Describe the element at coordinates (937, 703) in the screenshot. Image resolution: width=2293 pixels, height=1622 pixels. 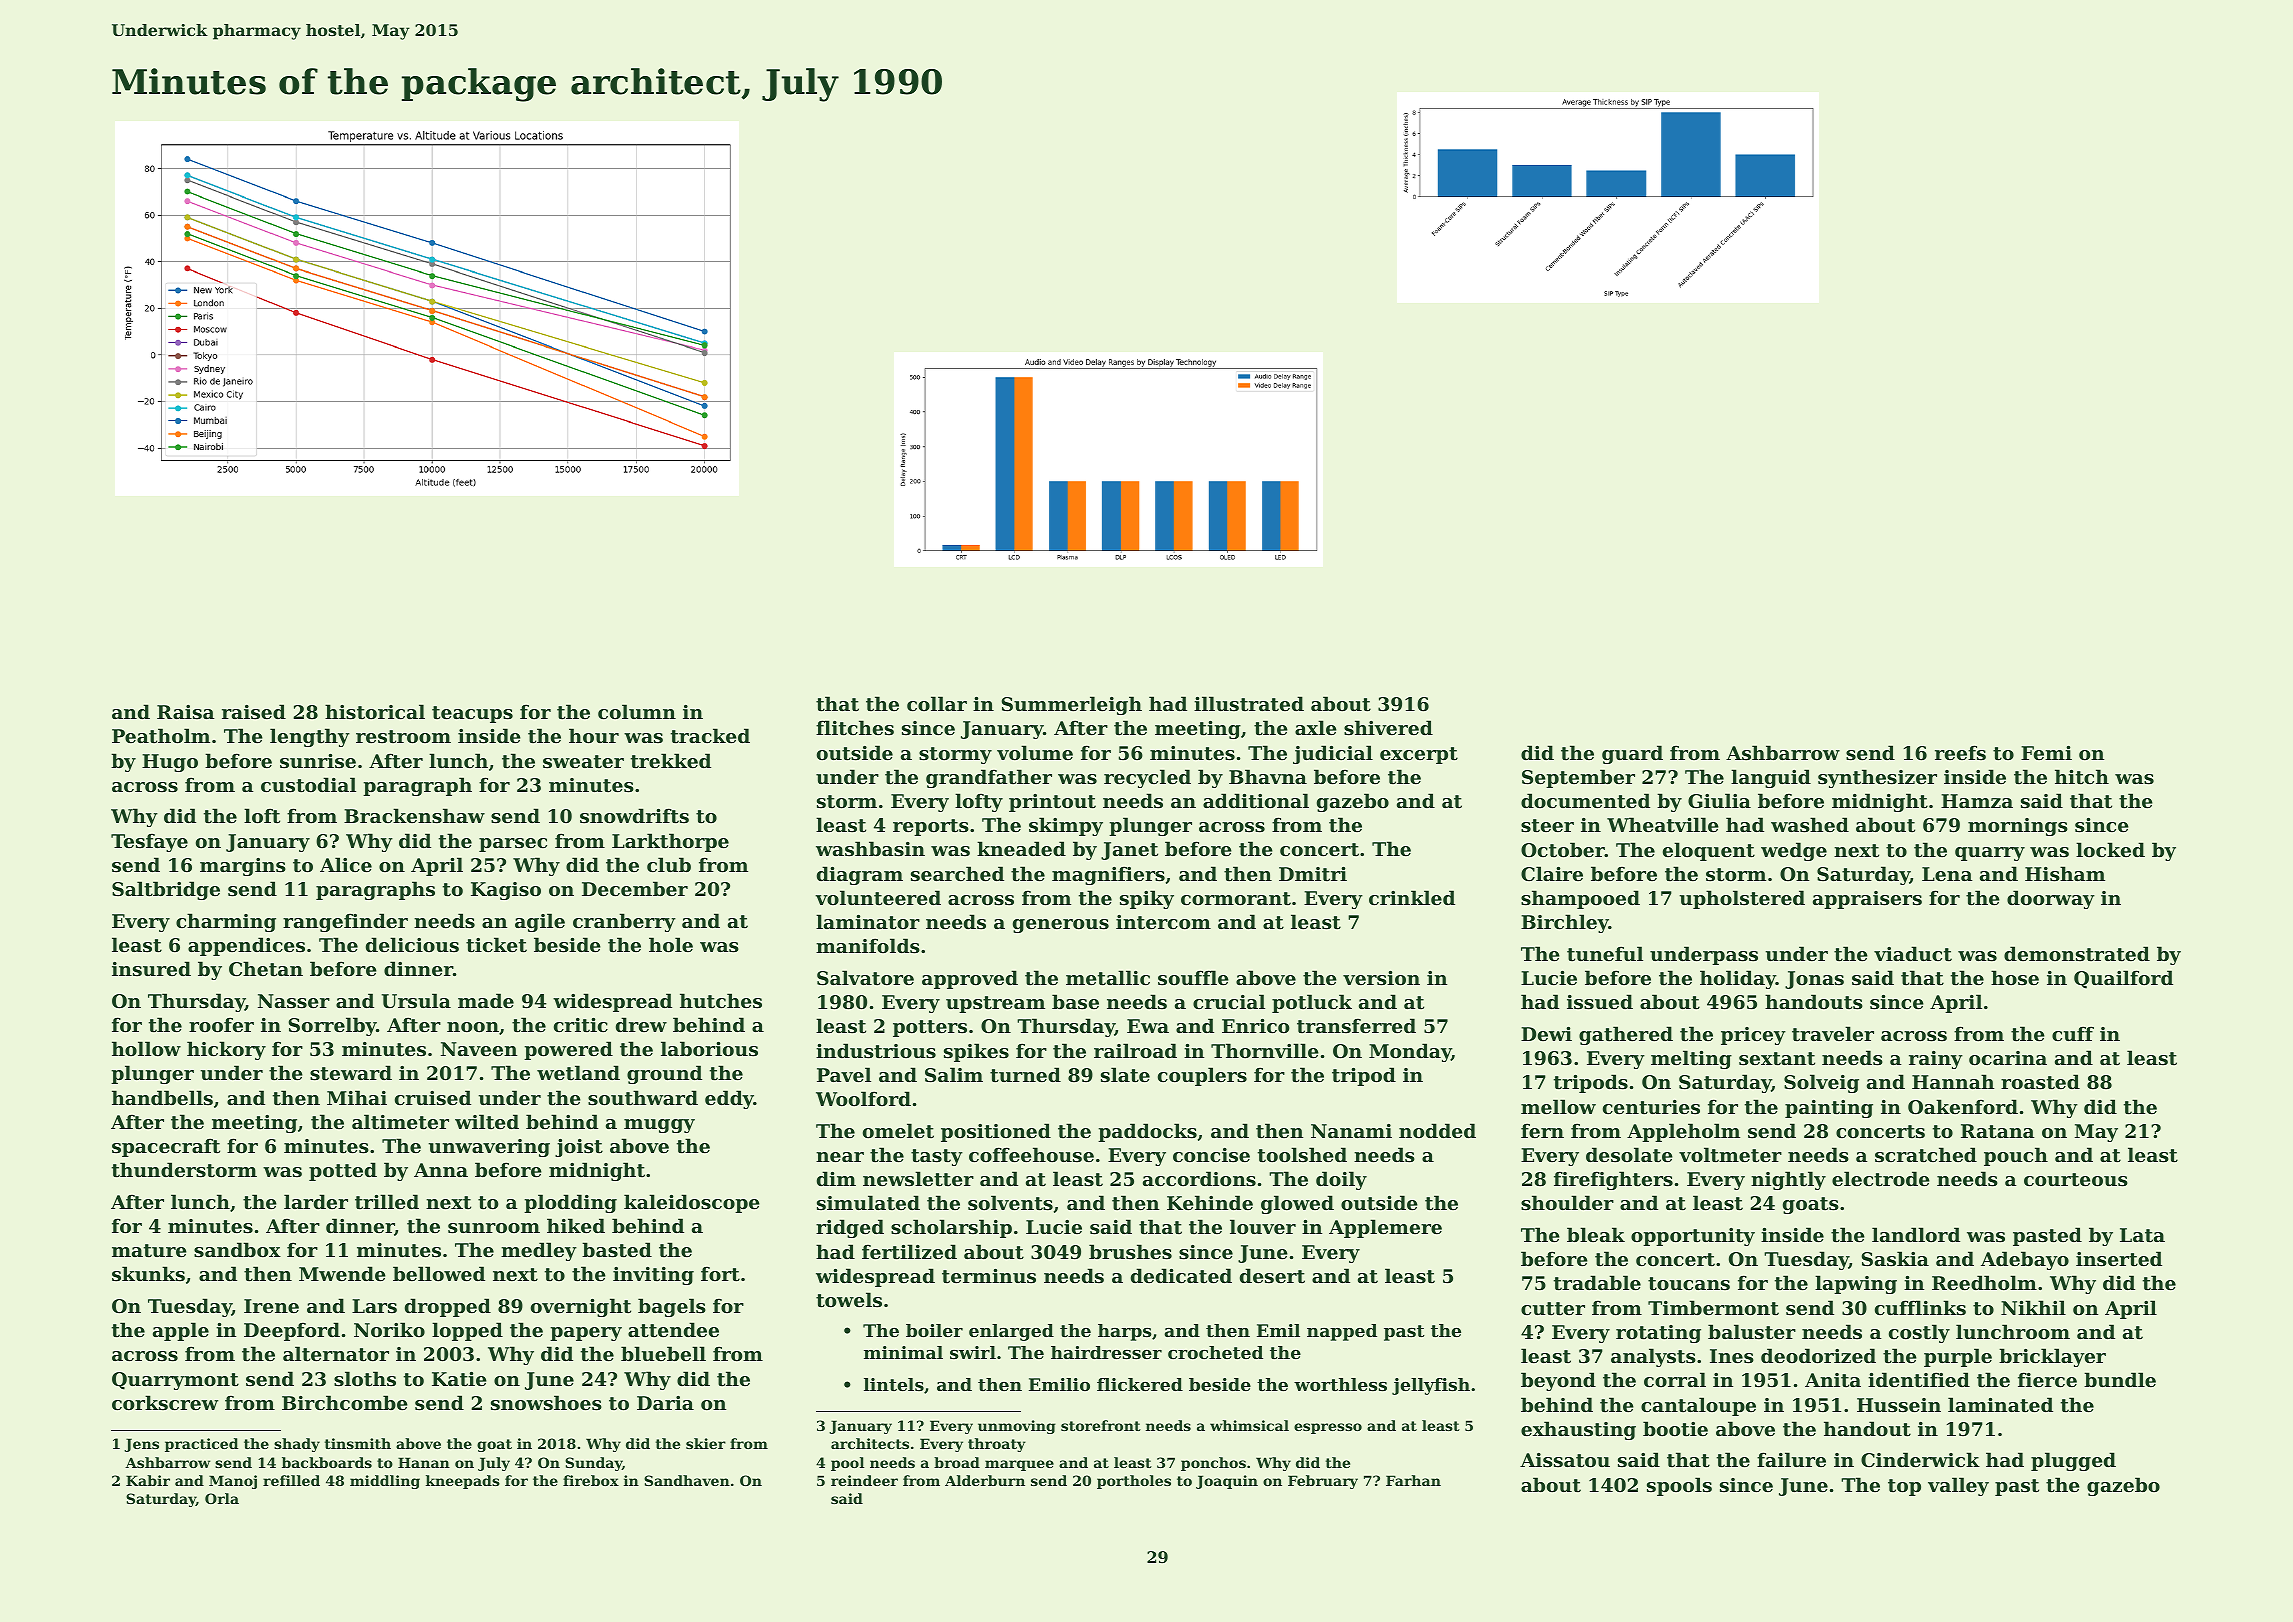
I see `collar` at that location.
